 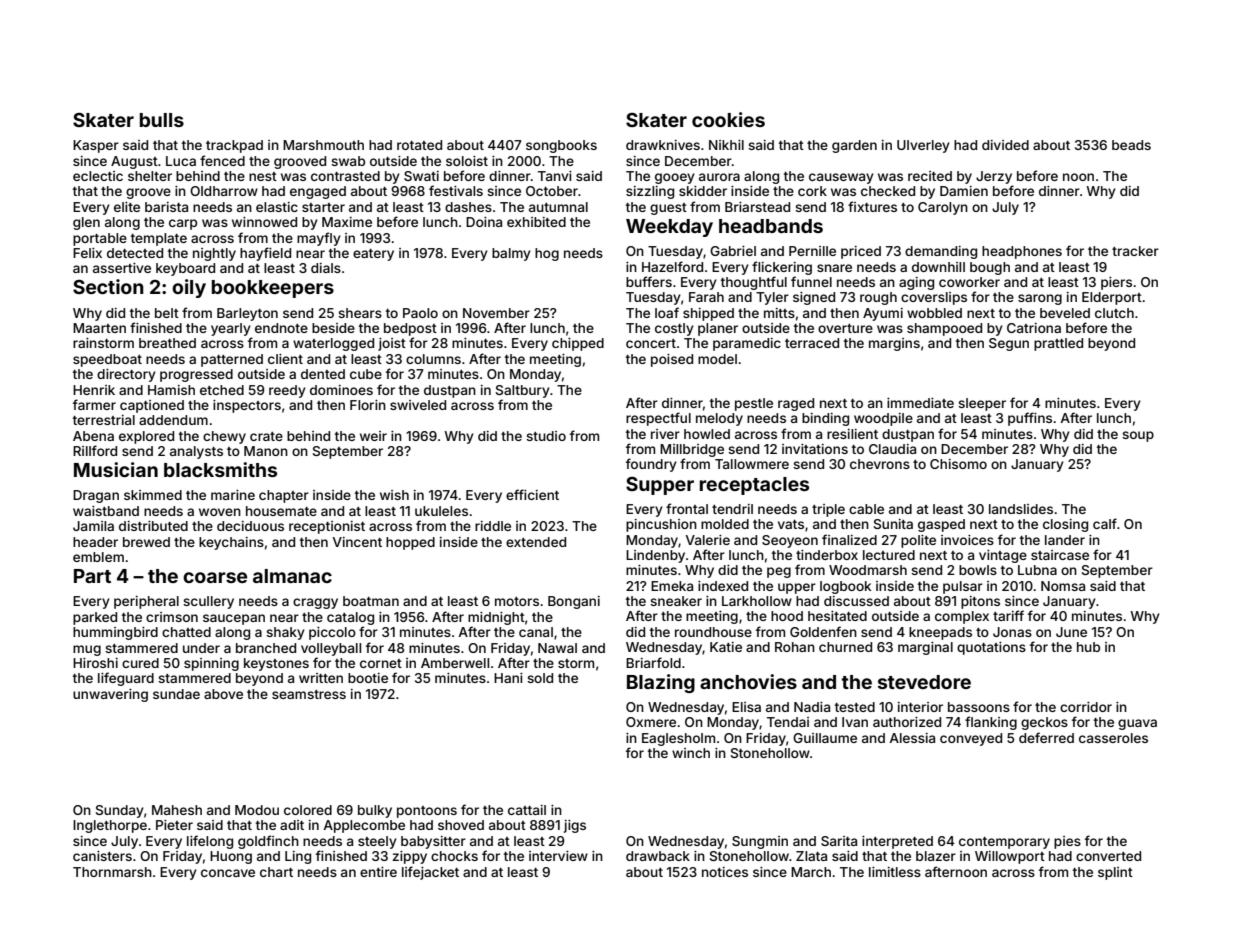 What do you see at coordinates (717, 359) in the screenshot?
I see `model` at bounding box center [717, 359].
